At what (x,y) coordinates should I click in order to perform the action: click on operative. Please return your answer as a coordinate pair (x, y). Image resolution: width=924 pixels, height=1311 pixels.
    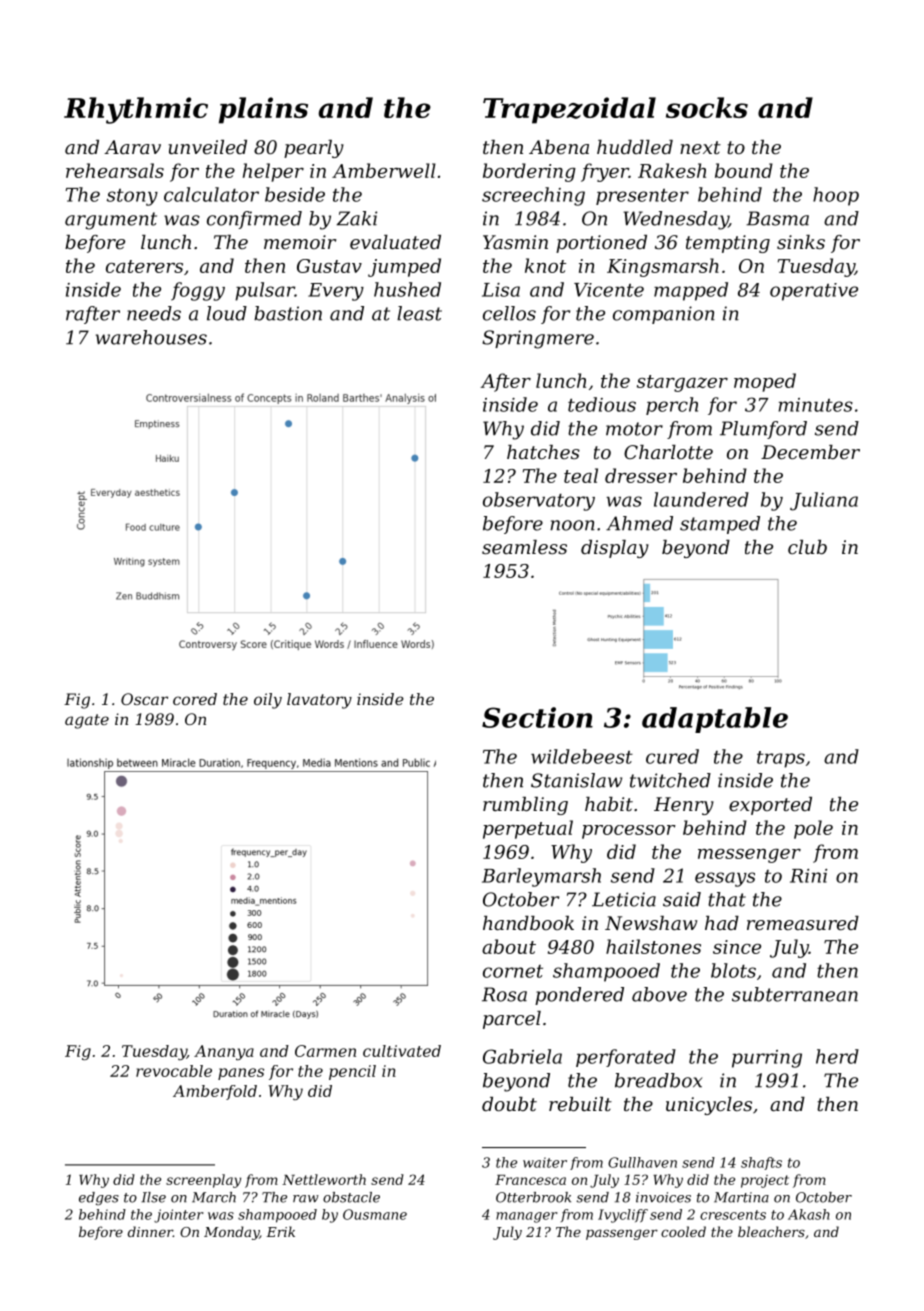
    Looking at the image, I should click on (814, 292).
